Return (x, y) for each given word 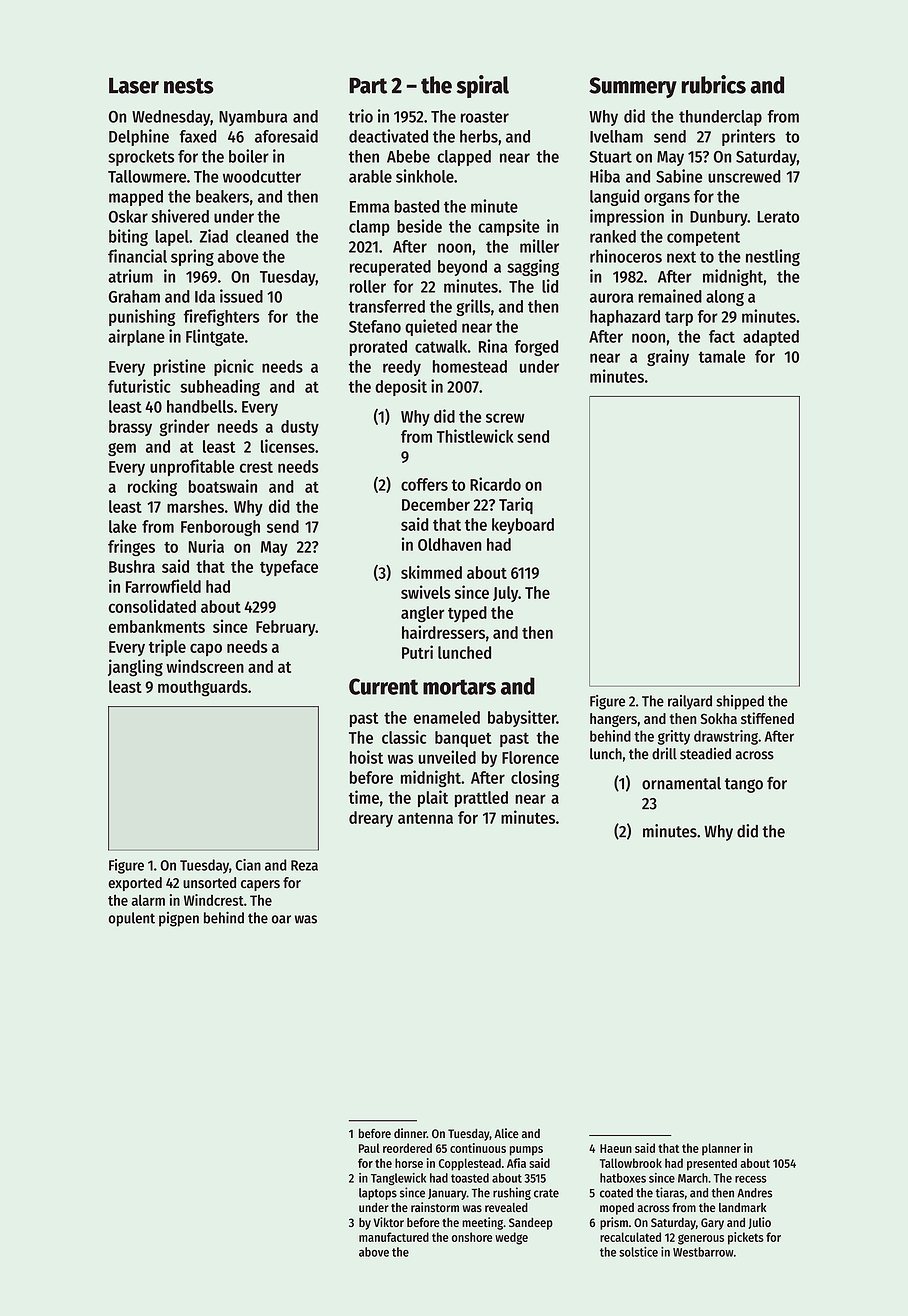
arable (370, 176)
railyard (690, 702)
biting (128, 237)
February (286, 628)
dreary (371, 819)
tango (744, 785)
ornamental (681, 783)
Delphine (139, 137)
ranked (613, 236)
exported (135, 884)
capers (260, 885)
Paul (369, 1148)
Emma (370, 207)
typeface (289, 568)
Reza (304, 865)
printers (748, 137)
